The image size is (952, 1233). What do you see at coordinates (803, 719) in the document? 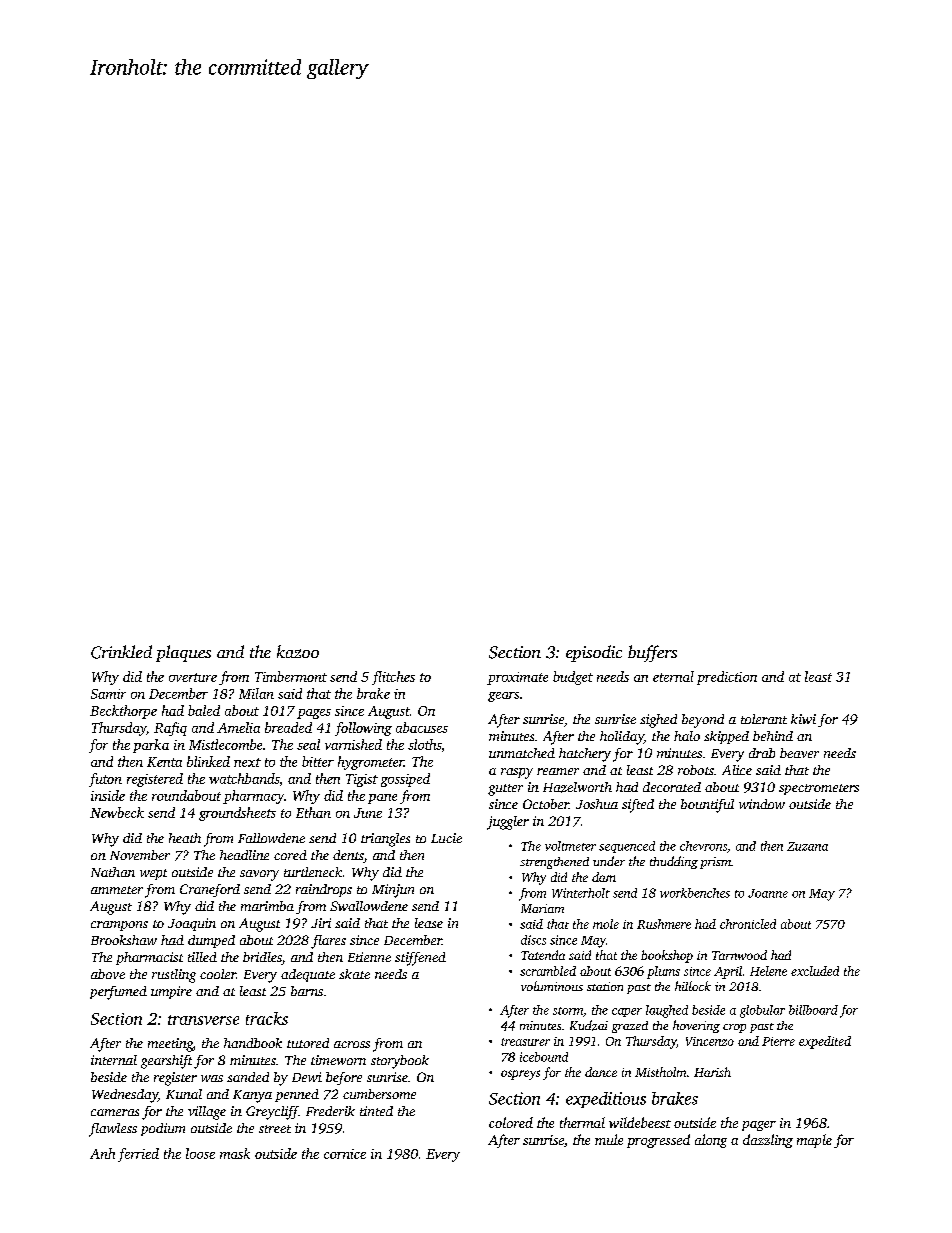
I see `kiwi` at bounding box center [803, 719].
